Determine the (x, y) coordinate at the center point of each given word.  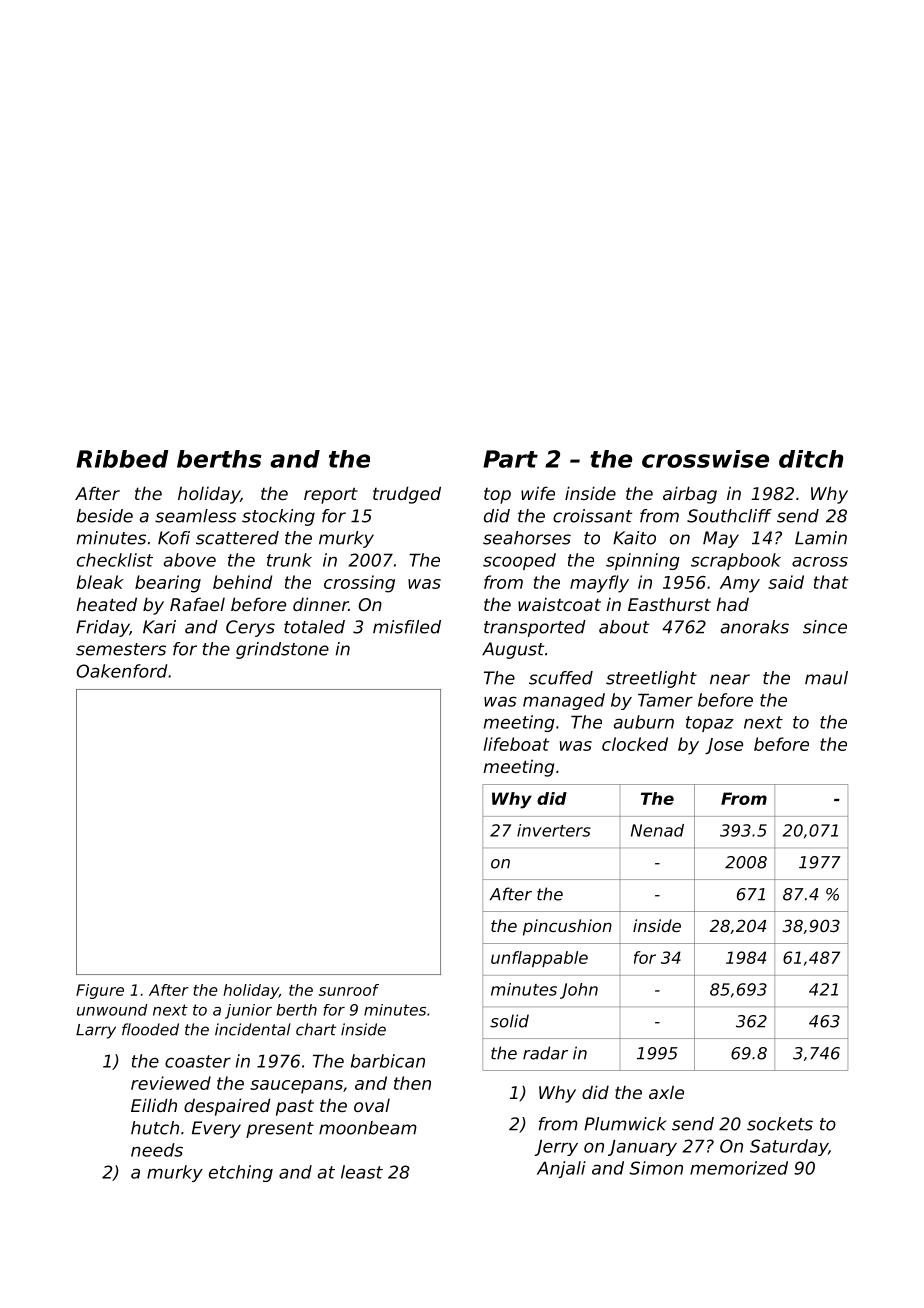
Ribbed (122, 459)
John (579, 991)
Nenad (657, 830)
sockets (780, 1124)
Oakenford (122, 671)
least (362, 1172)
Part (510, 459)
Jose (724, 746)
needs (157, 1150)
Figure (100, 991)
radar (545, 1053)
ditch (811, 459)
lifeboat (516, 744)
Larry (96, 1031)
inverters (554, 830)
